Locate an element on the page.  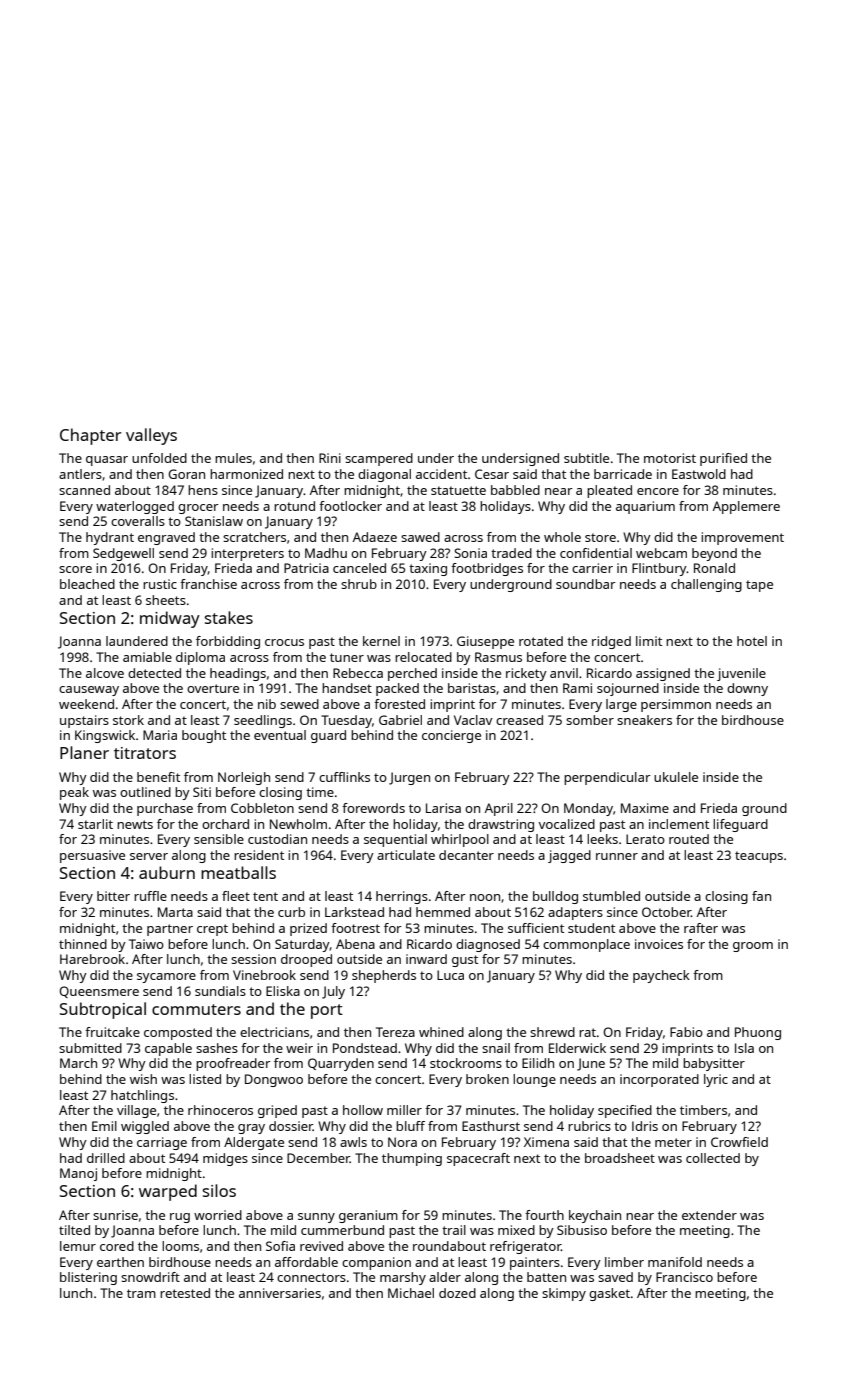
Siti is located at coordinates (202, 792).
